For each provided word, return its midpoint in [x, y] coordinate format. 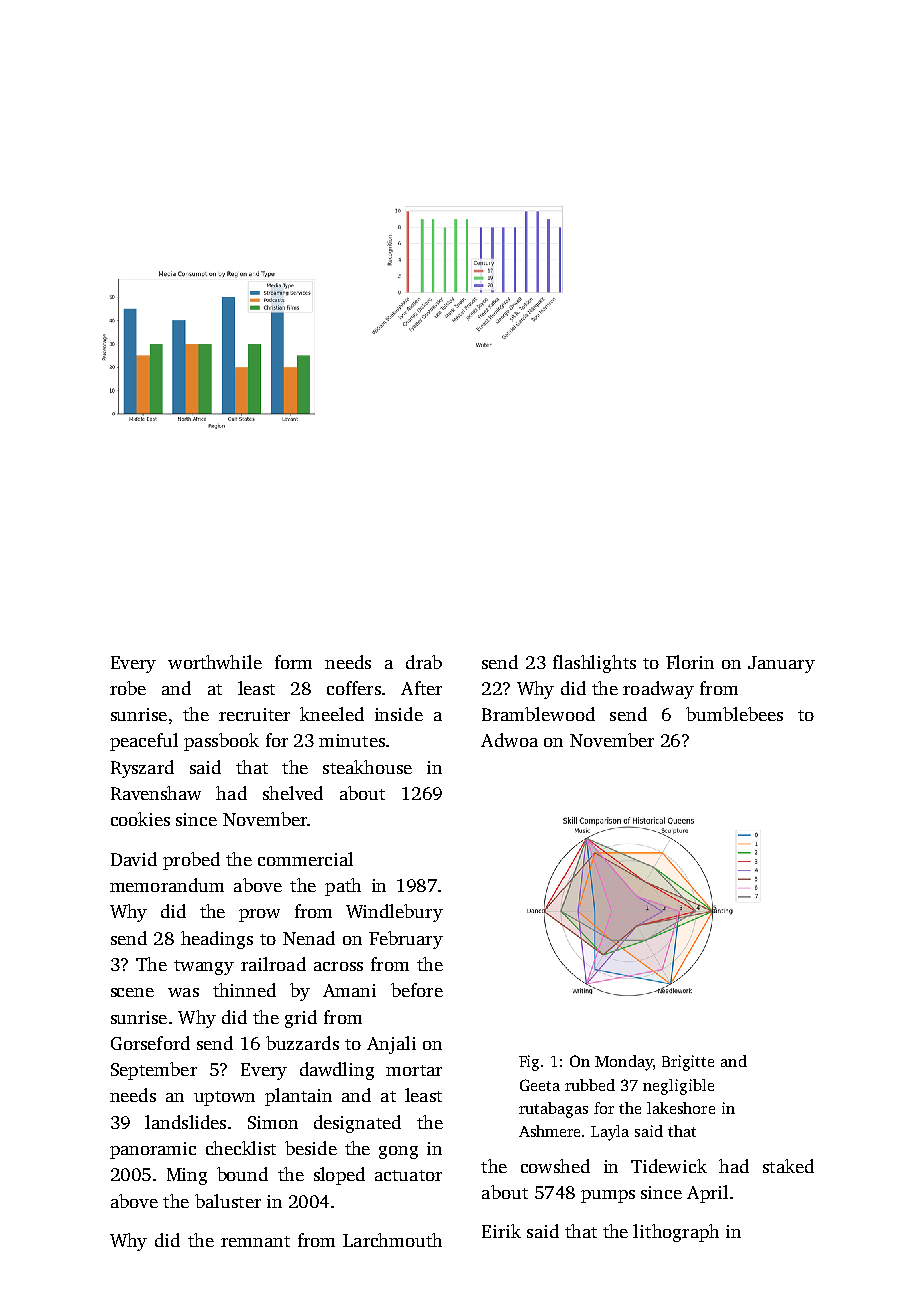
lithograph [676, 1233]
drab [424, 662]
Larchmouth [392, 1240]
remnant [255, 1241]
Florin [690, 662]
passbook [221, 742]
